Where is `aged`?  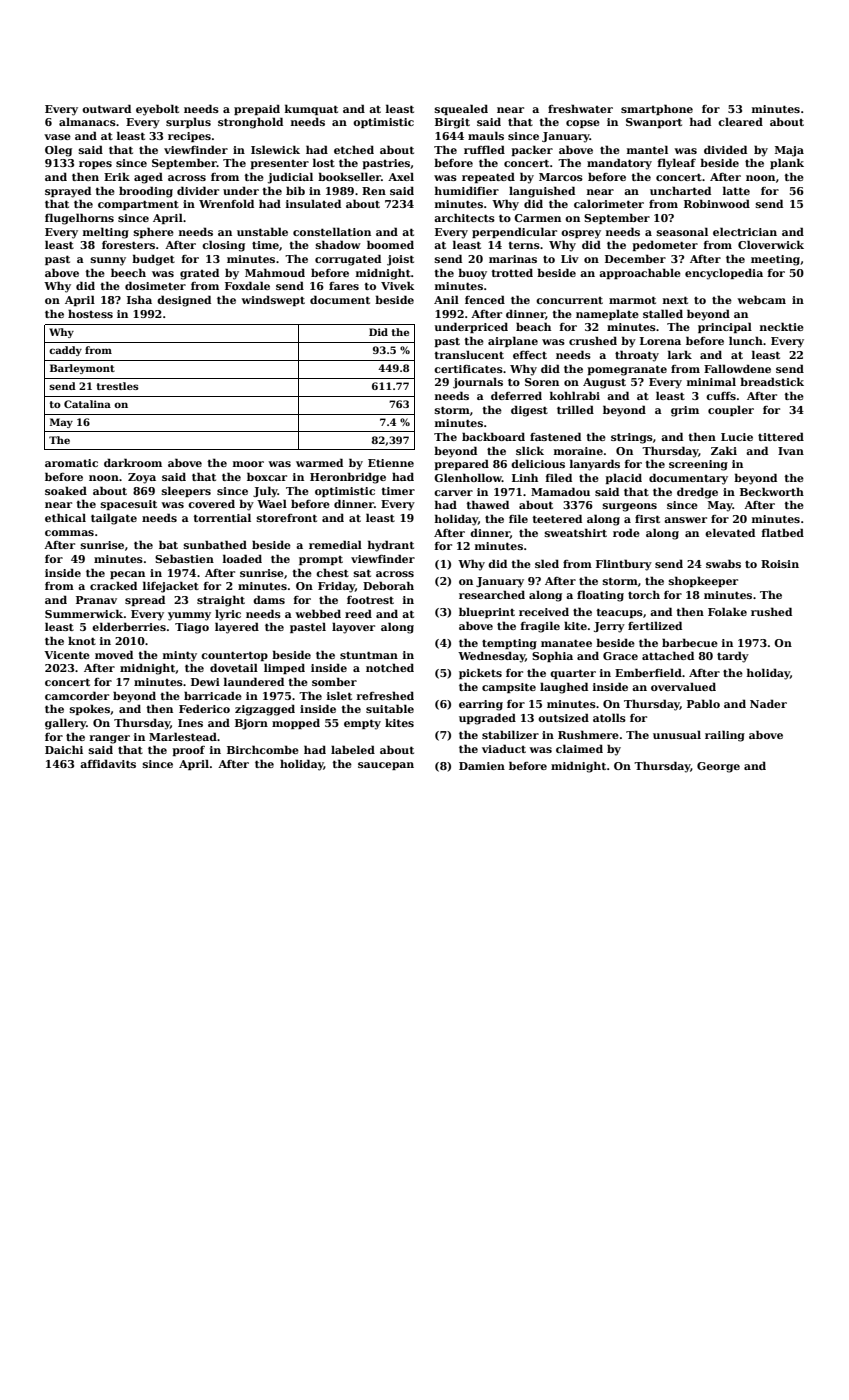
aged is located at coordinates (148, 178).
